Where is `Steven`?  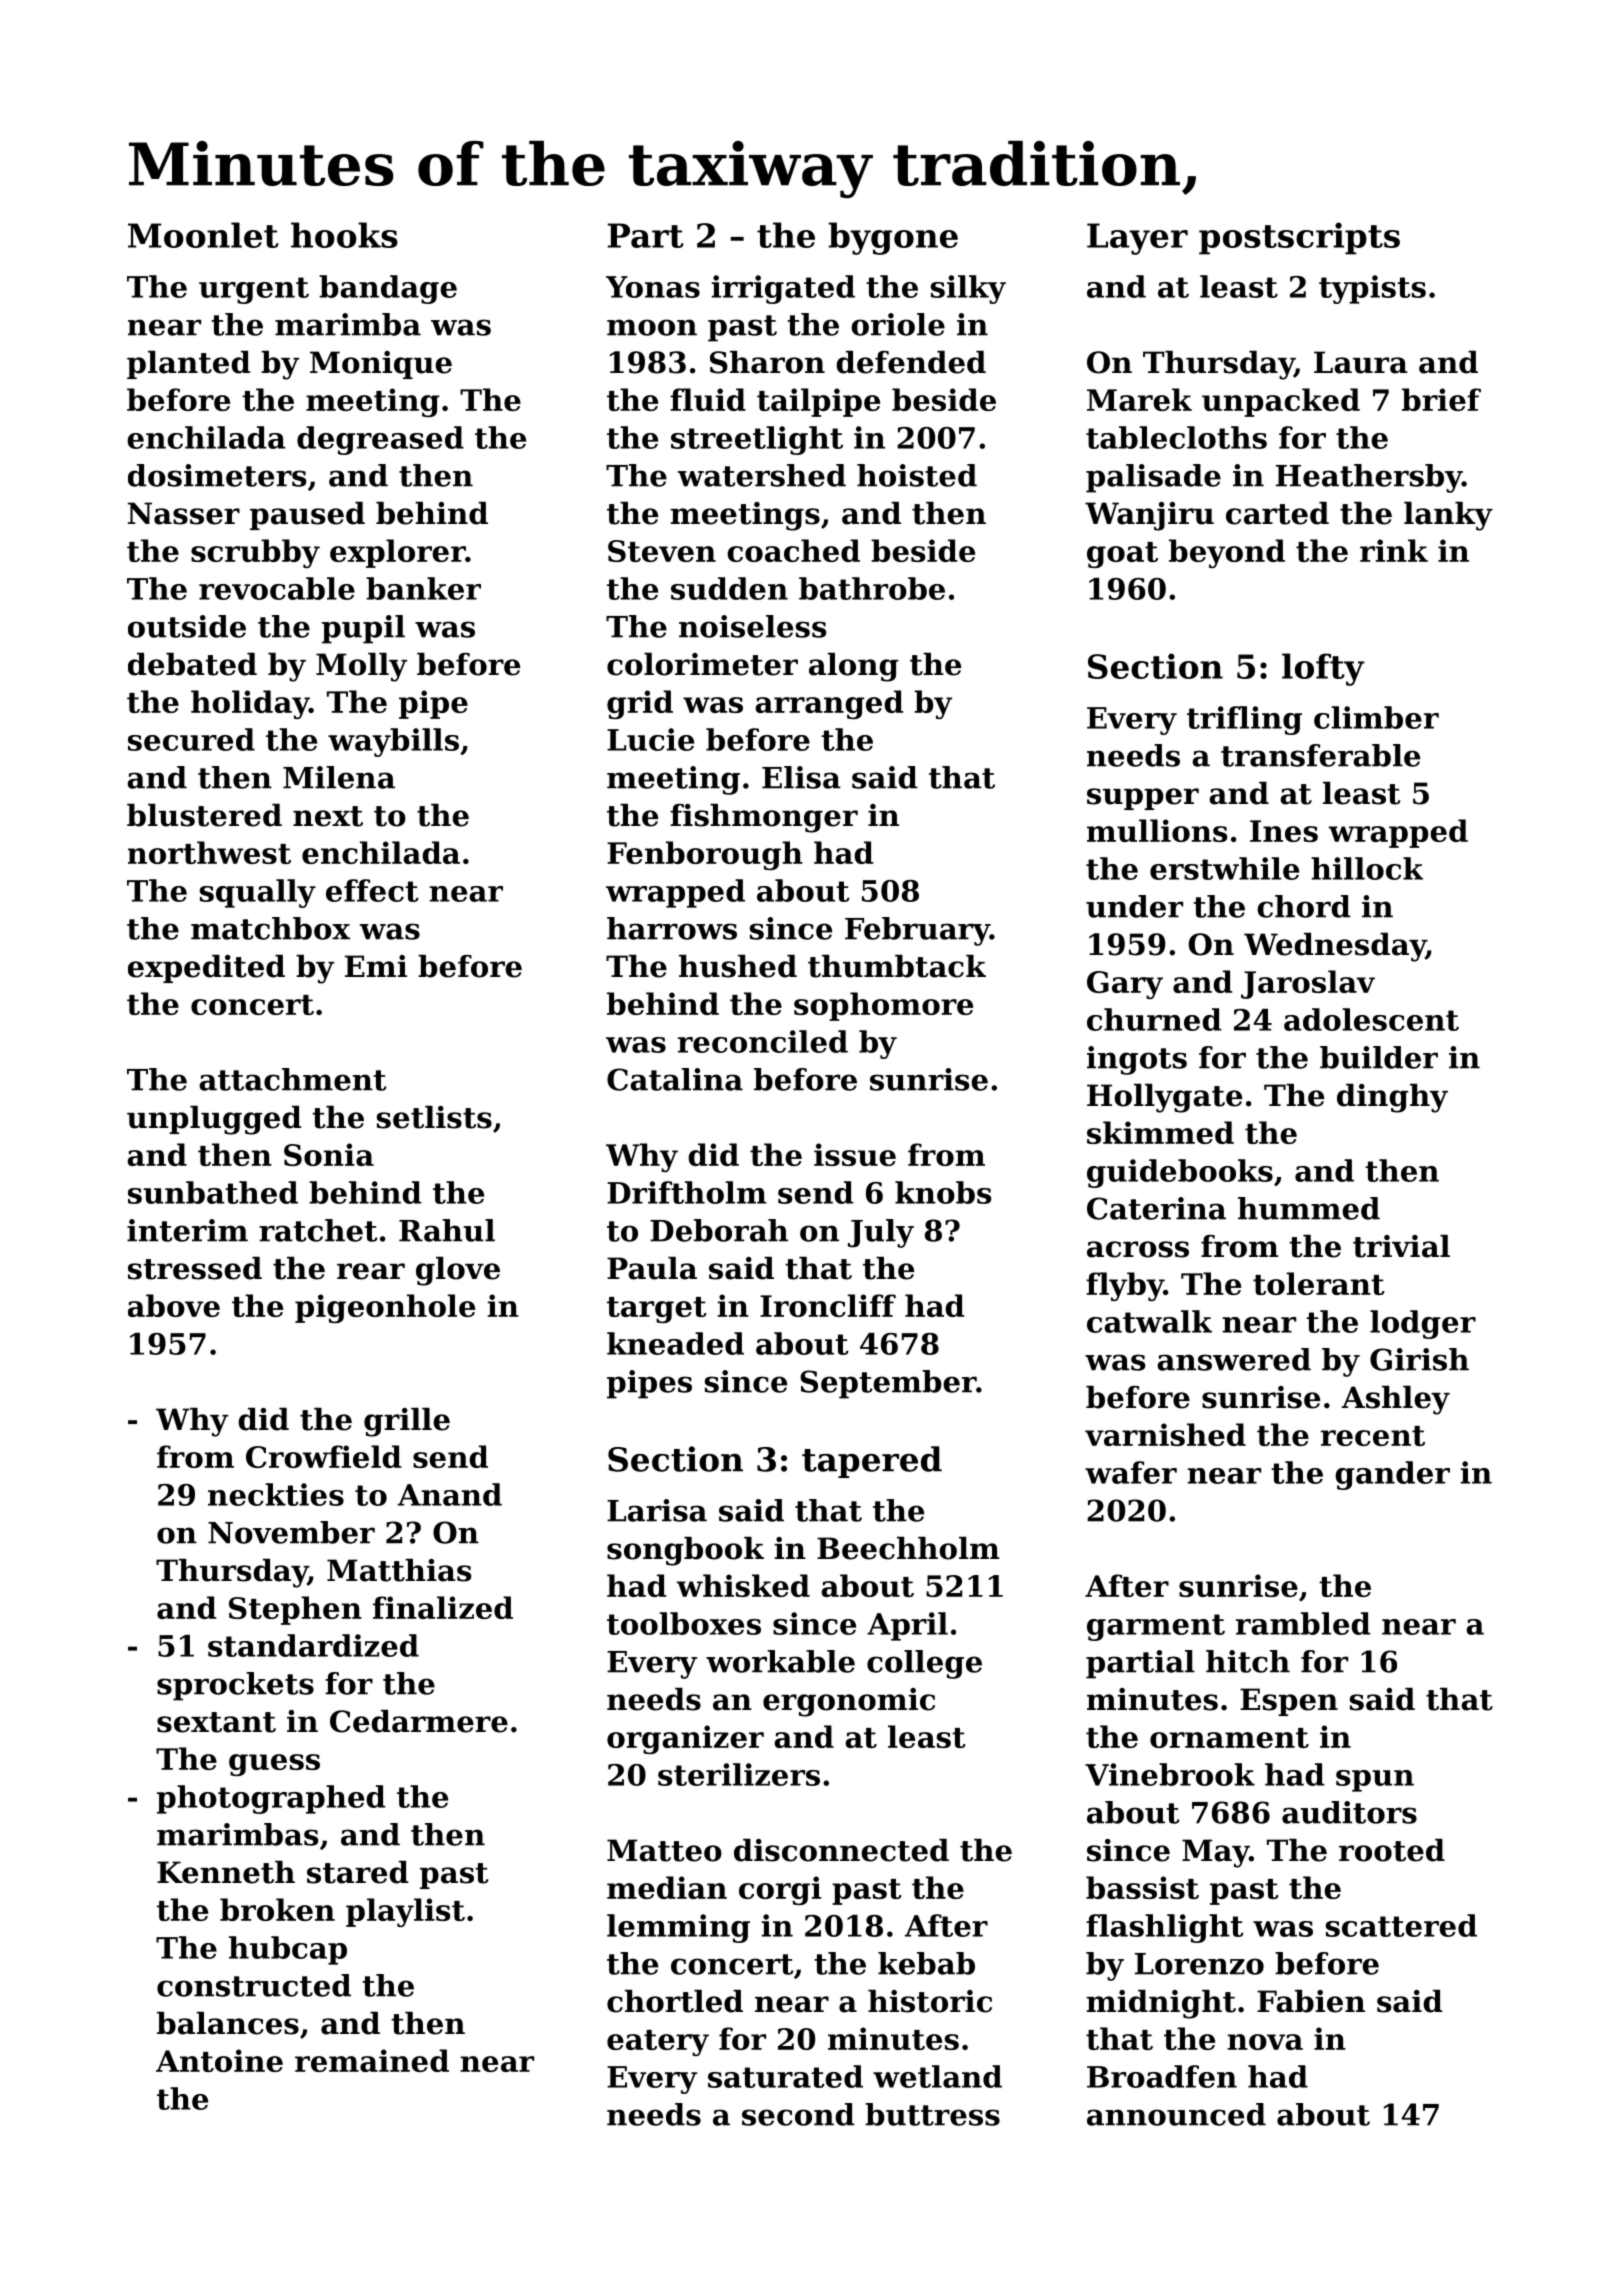 Steven is located at coordinates (662, 551).
